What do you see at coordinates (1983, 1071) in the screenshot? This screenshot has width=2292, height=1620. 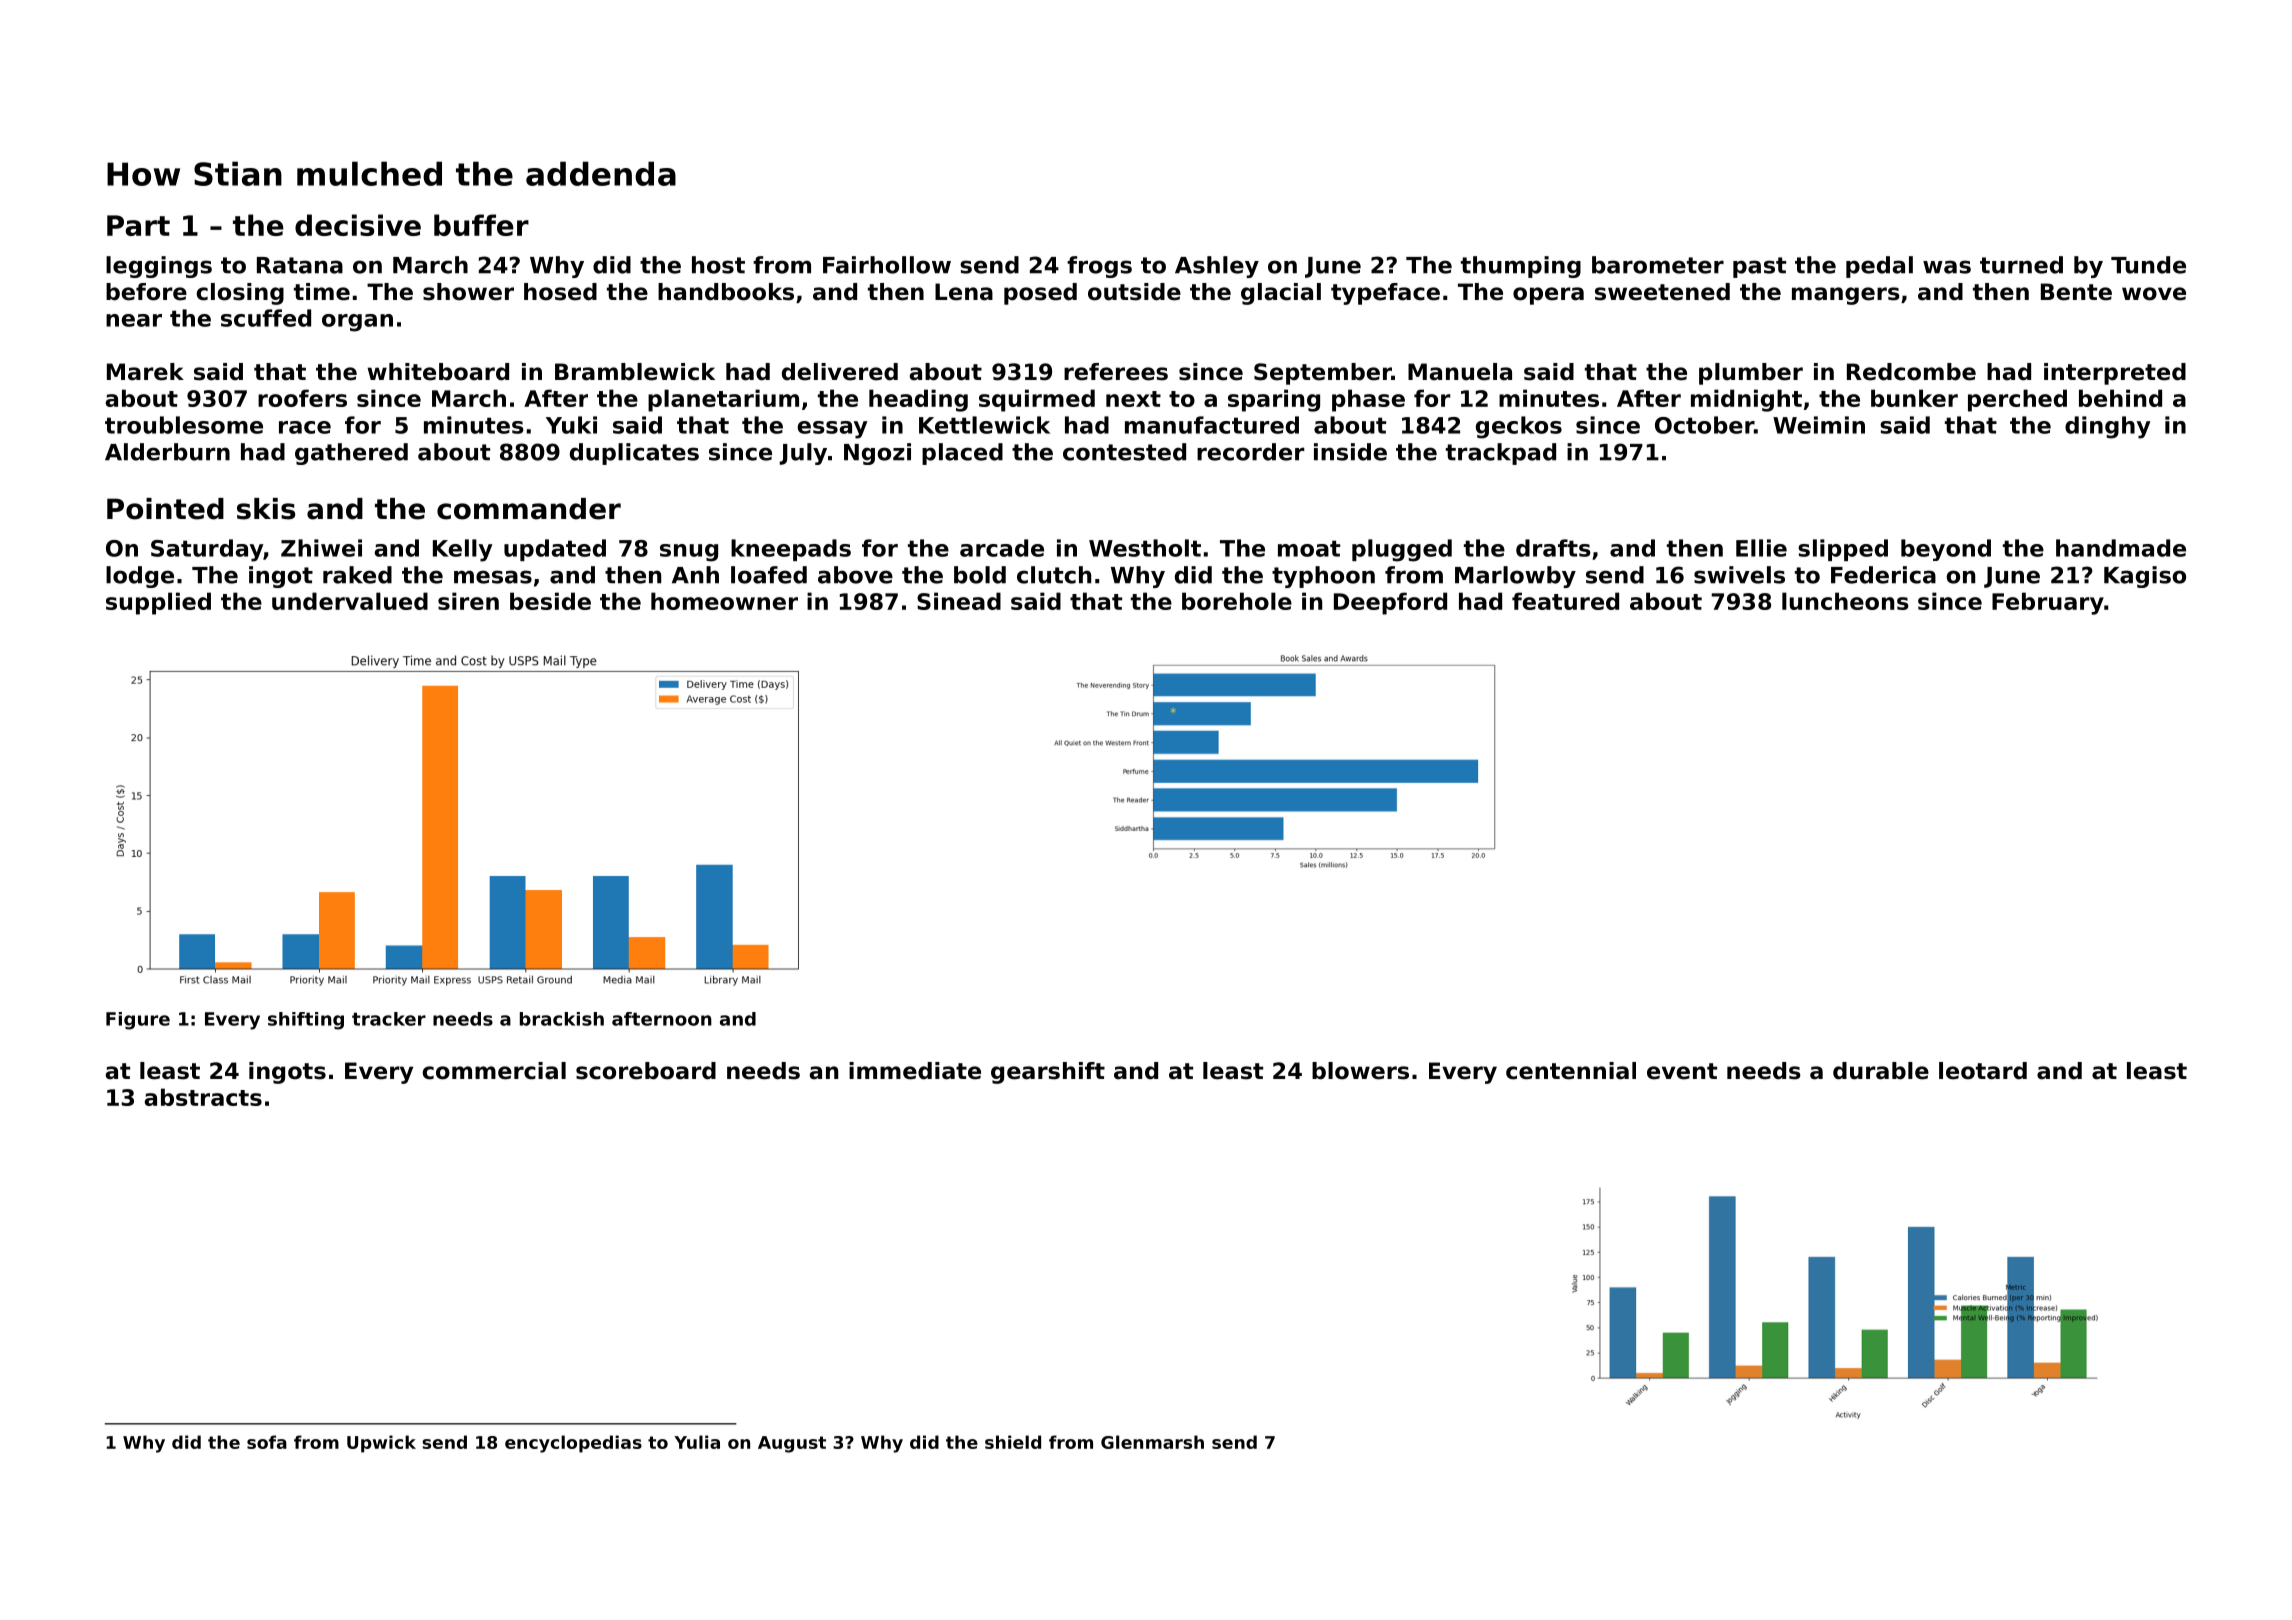 I see `leotard` at bounding box center [1983, 1071].
